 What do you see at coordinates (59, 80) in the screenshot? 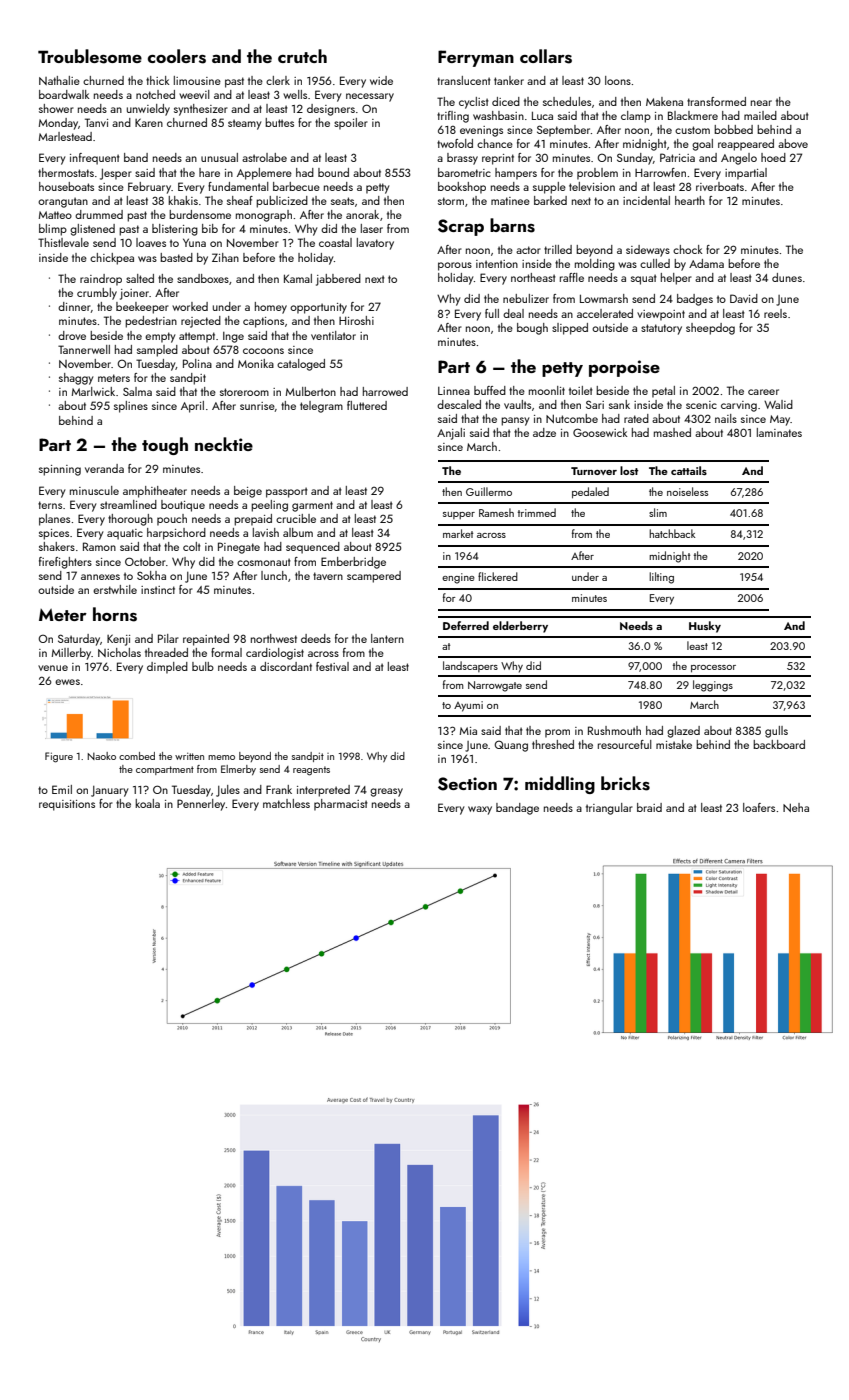
I see `Nathalie` at bounding box center [59, 80].
